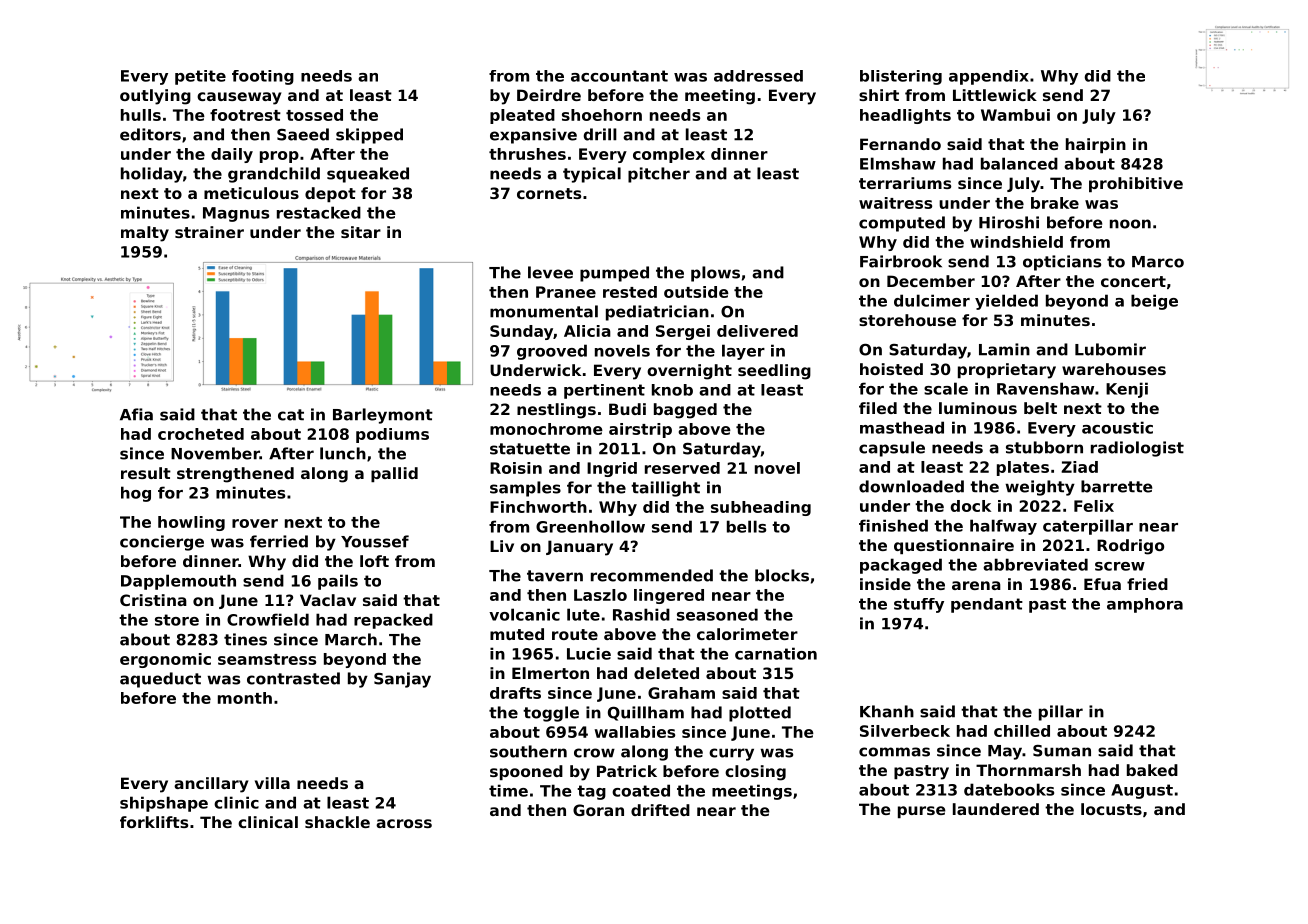  I want to click on blistering, so click(901, 77).
